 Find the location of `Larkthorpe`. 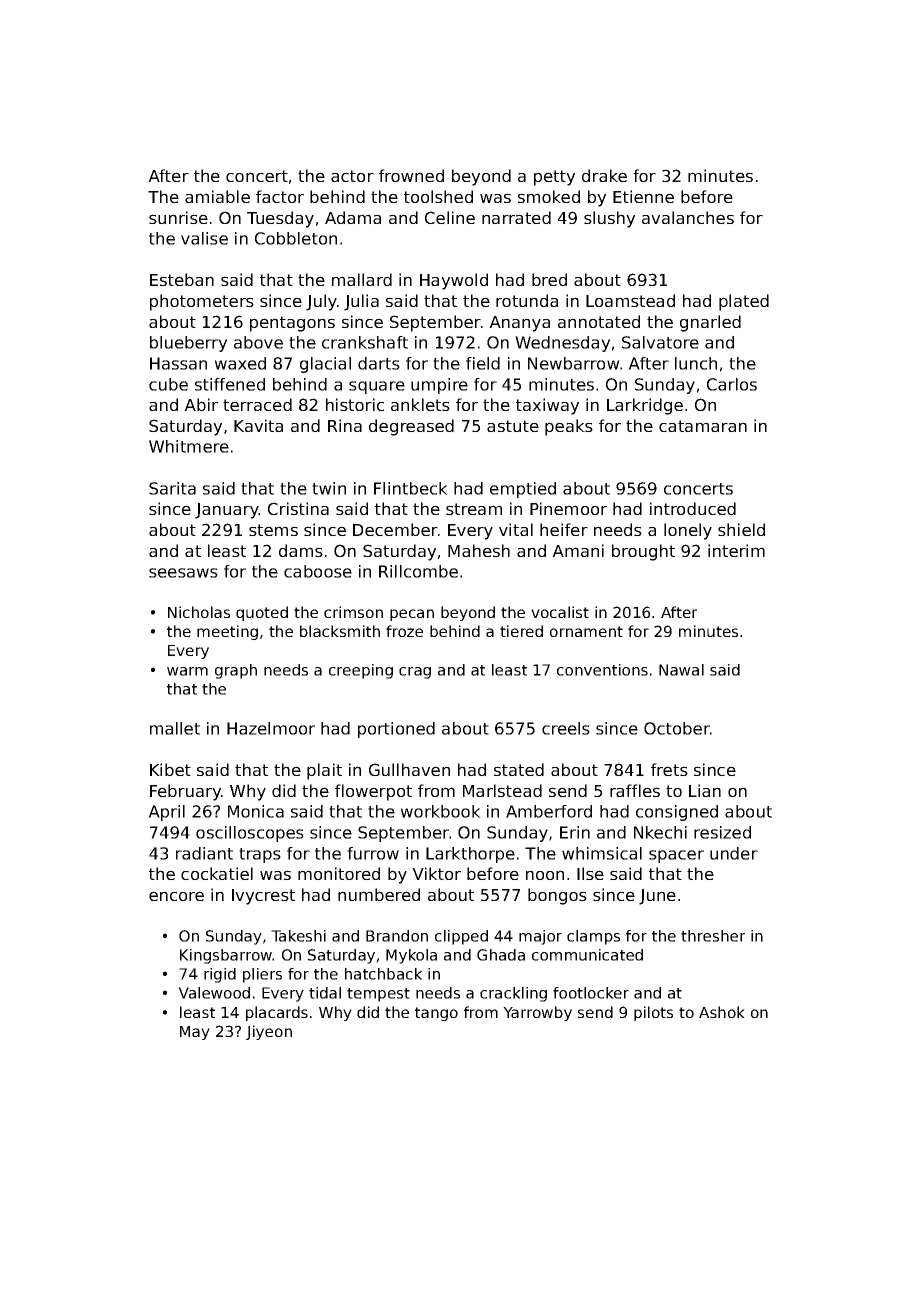

Larkthorpe is located at coordinates (470, 855).
